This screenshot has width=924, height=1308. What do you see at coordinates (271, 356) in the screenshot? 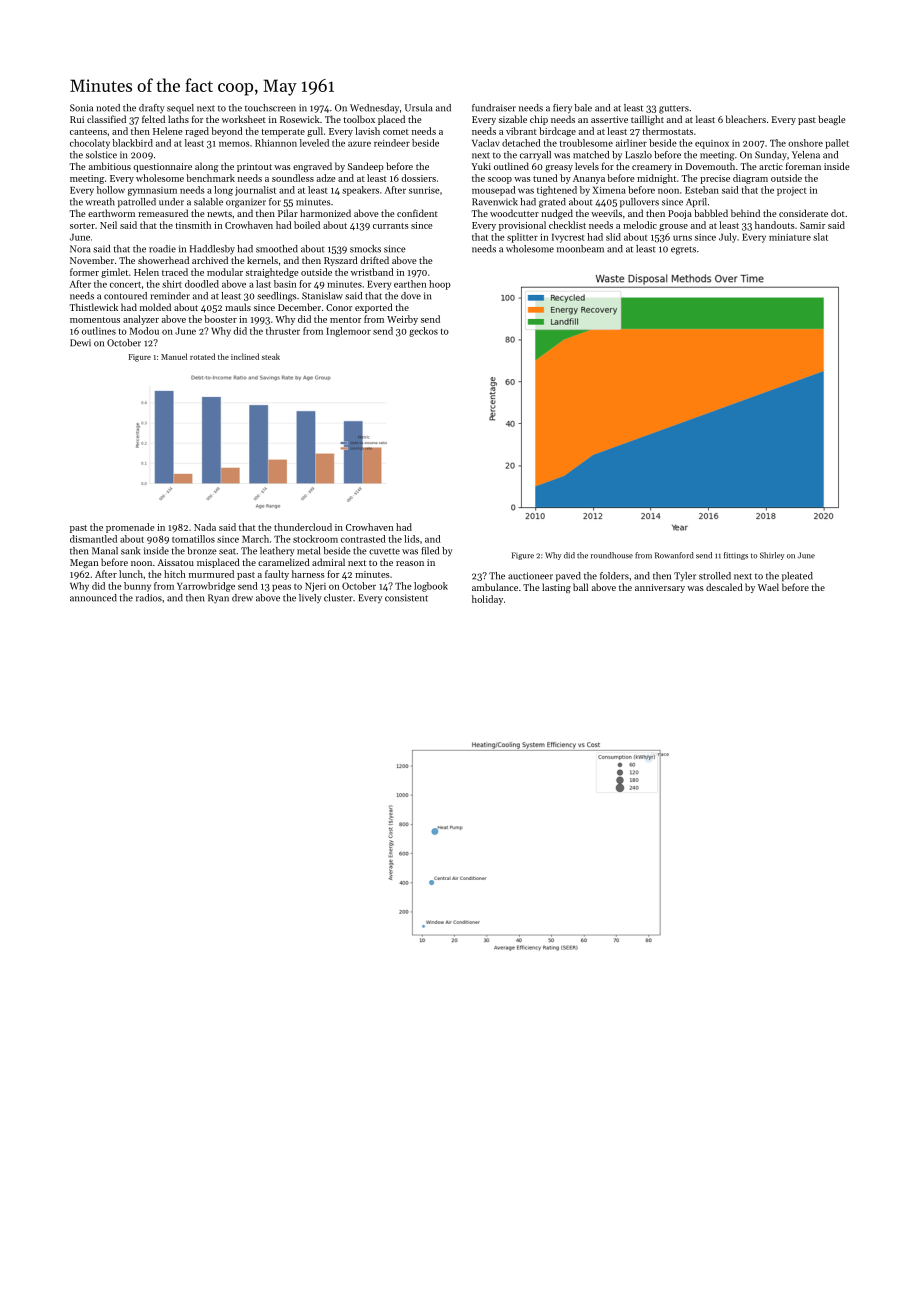
I see `steak` at bounding box center [271, 356].
